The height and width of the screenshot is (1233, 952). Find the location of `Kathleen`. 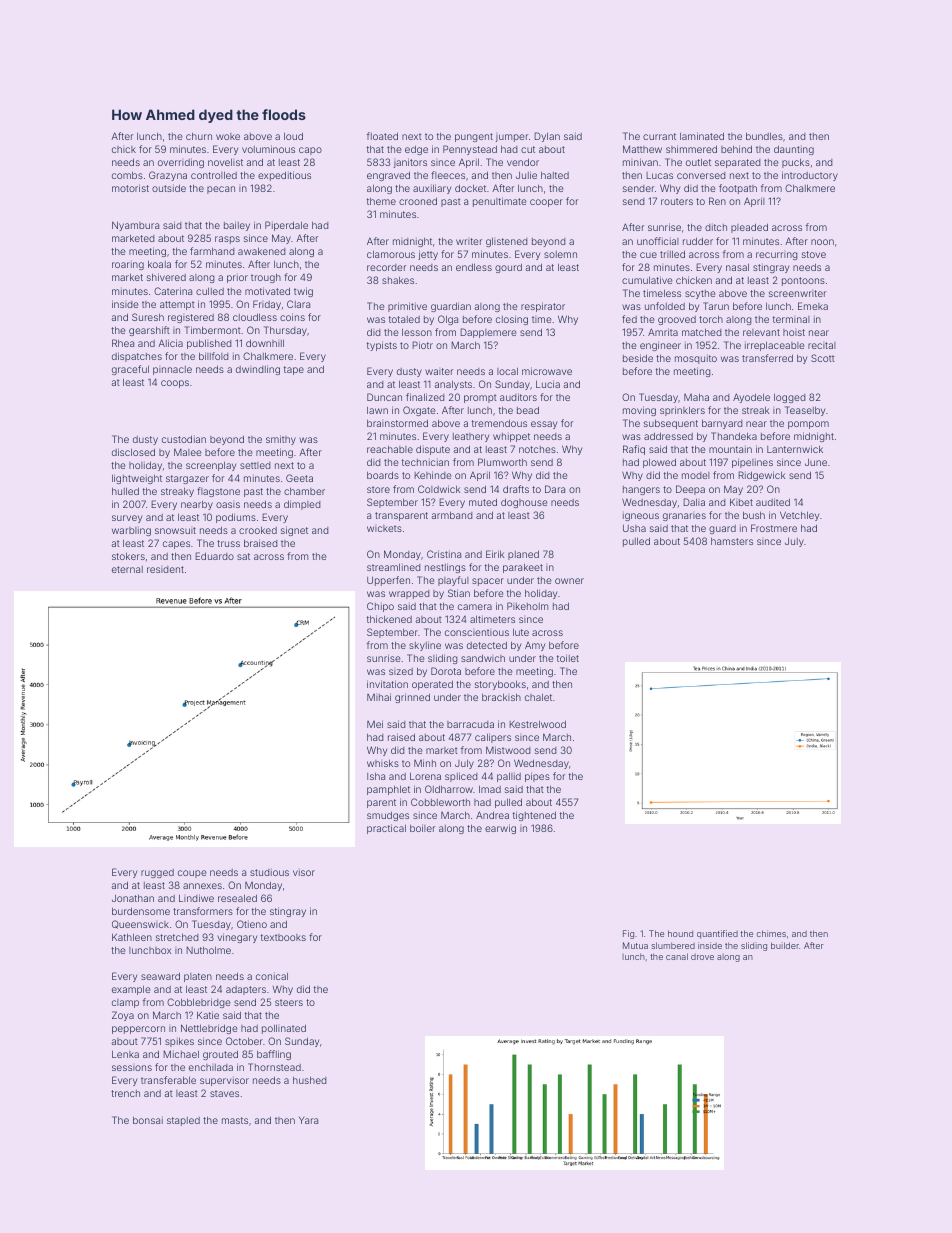

Kathleen is located at coordinates (132, 937).
